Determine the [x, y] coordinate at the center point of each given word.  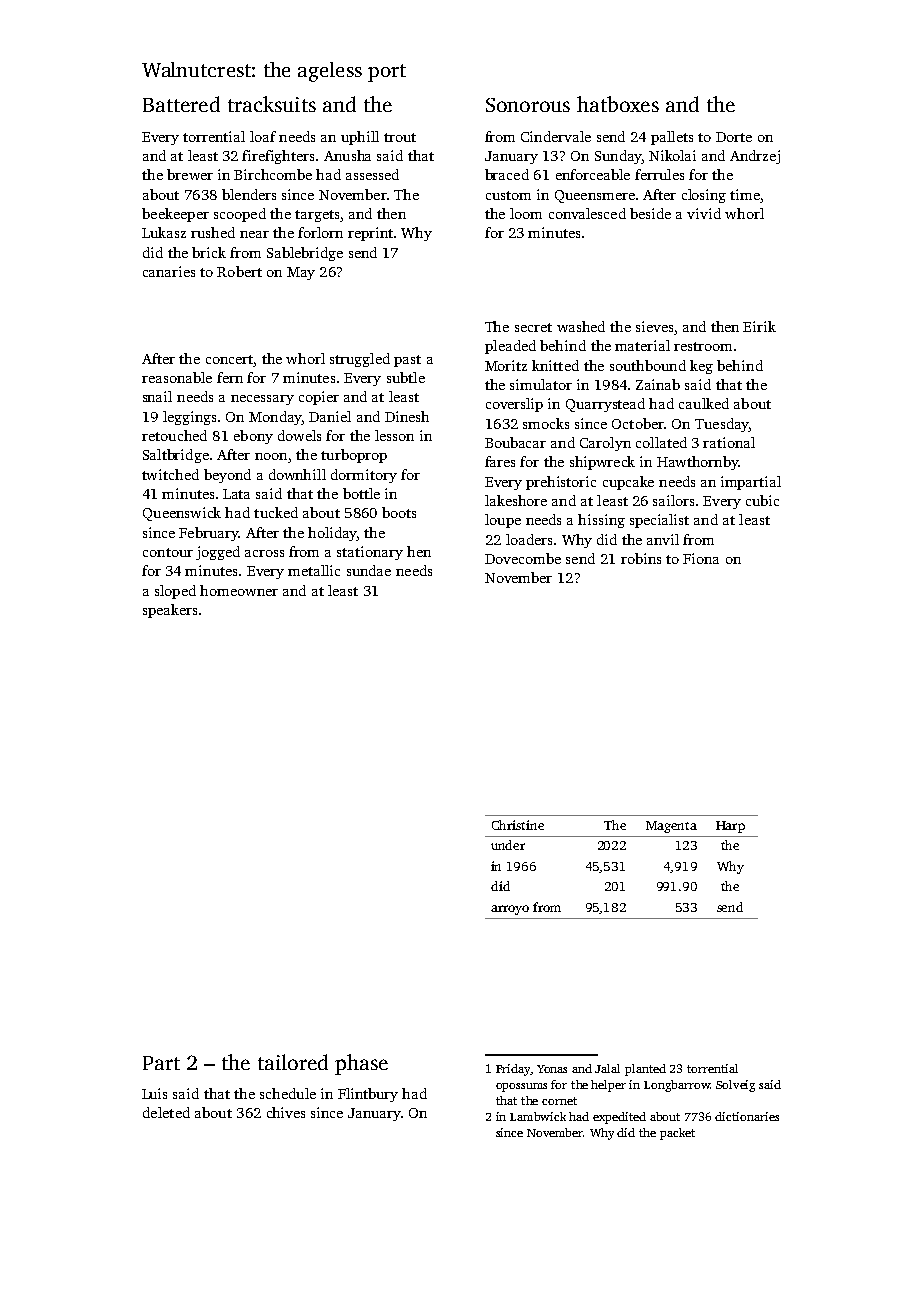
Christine [518, 825]
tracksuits [272, 104]
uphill [360, 138]
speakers [170, 611]
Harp [730, 827]
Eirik [759, 326]
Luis [154, 1093]
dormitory [364, 476]
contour [168, 552]
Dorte [734, 137]
